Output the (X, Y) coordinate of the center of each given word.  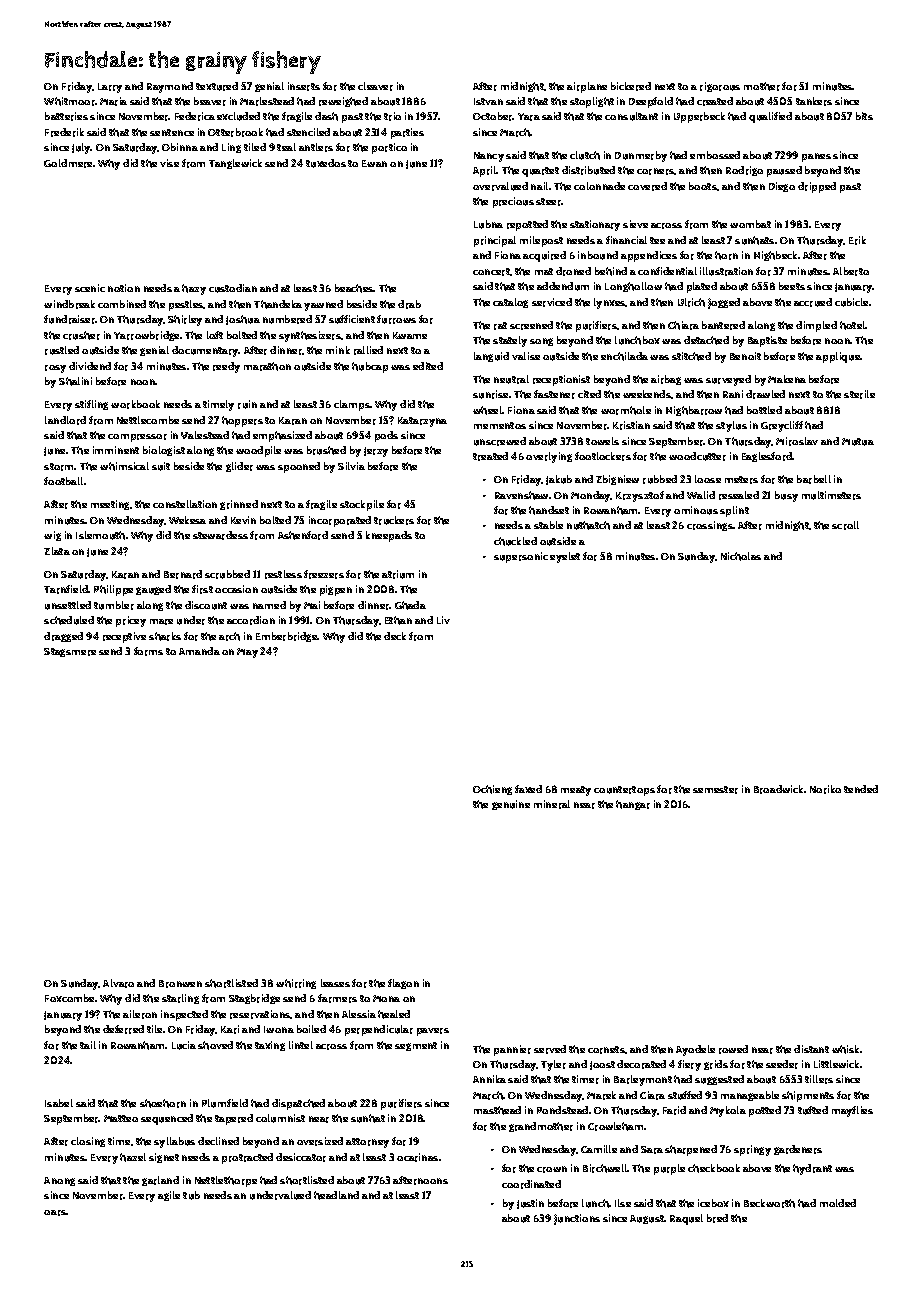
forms (148, 651)
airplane (587, 87)
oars (55, 1213)
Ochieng (492, 790)
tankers (814, 101)
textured (217, 86)
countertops (624, 791)
